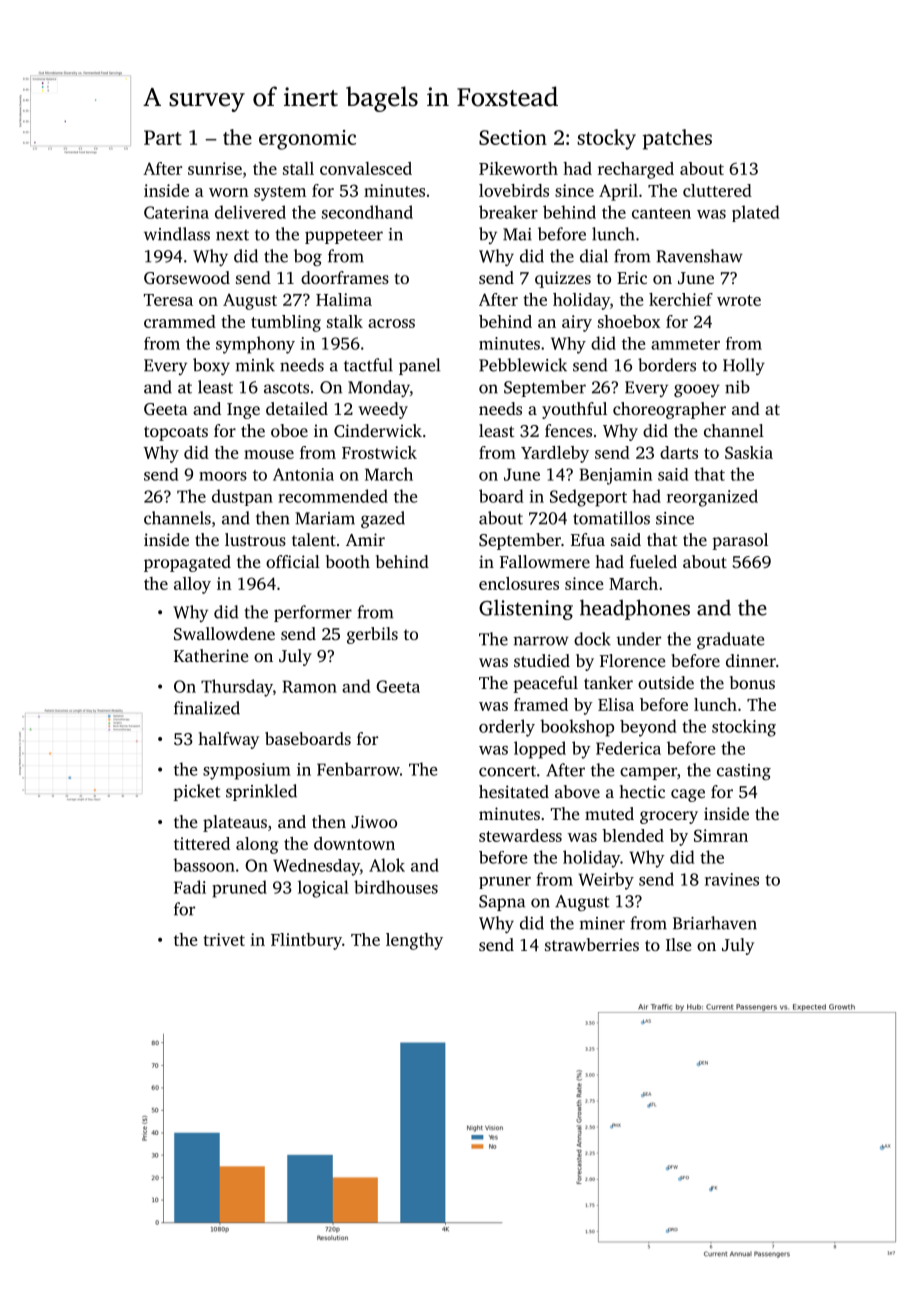  I want to click on stocky, so click(606, 139).
